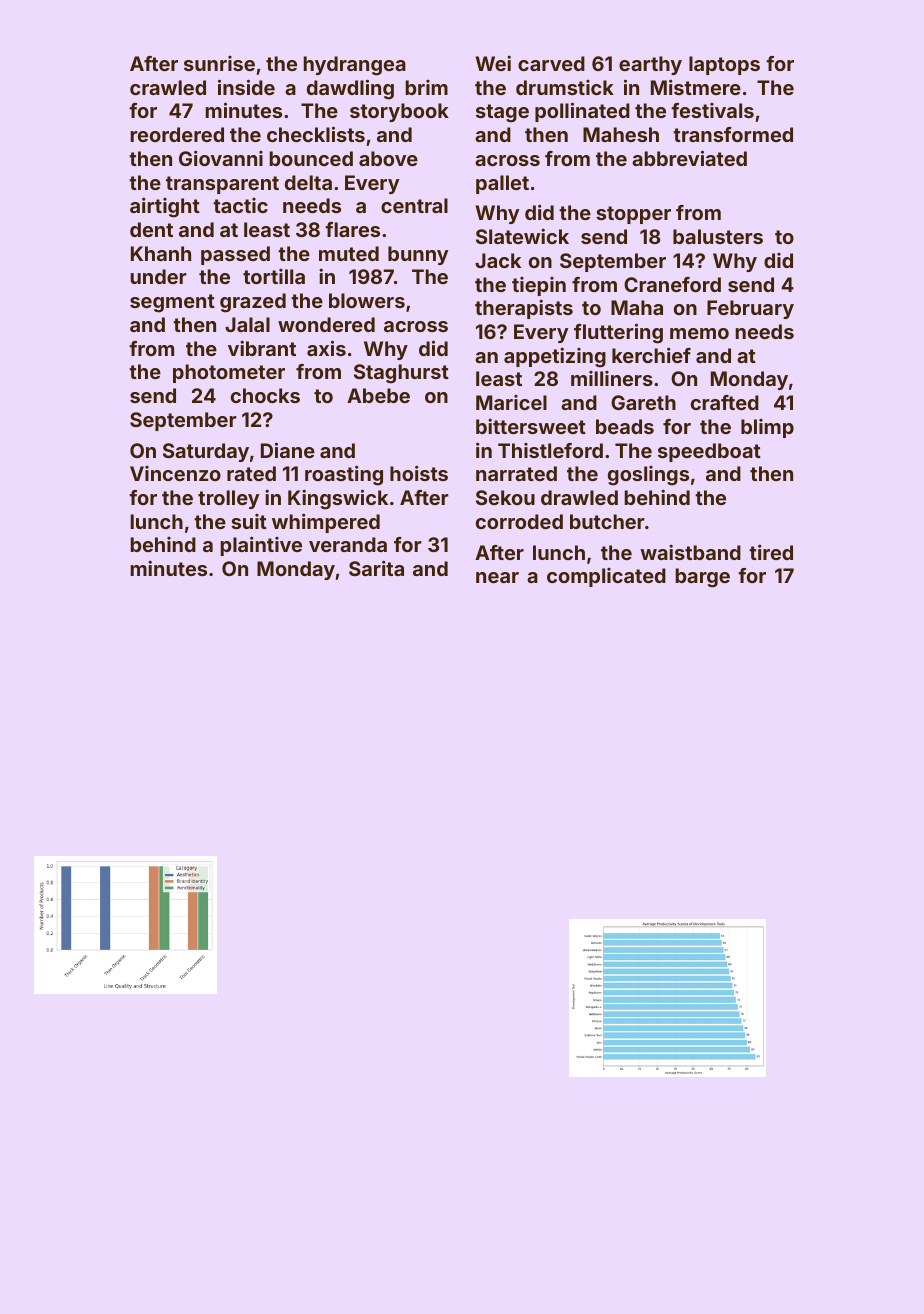  Describe the element at coordinates (249, 521) in the page. I see `suit` at that location.
